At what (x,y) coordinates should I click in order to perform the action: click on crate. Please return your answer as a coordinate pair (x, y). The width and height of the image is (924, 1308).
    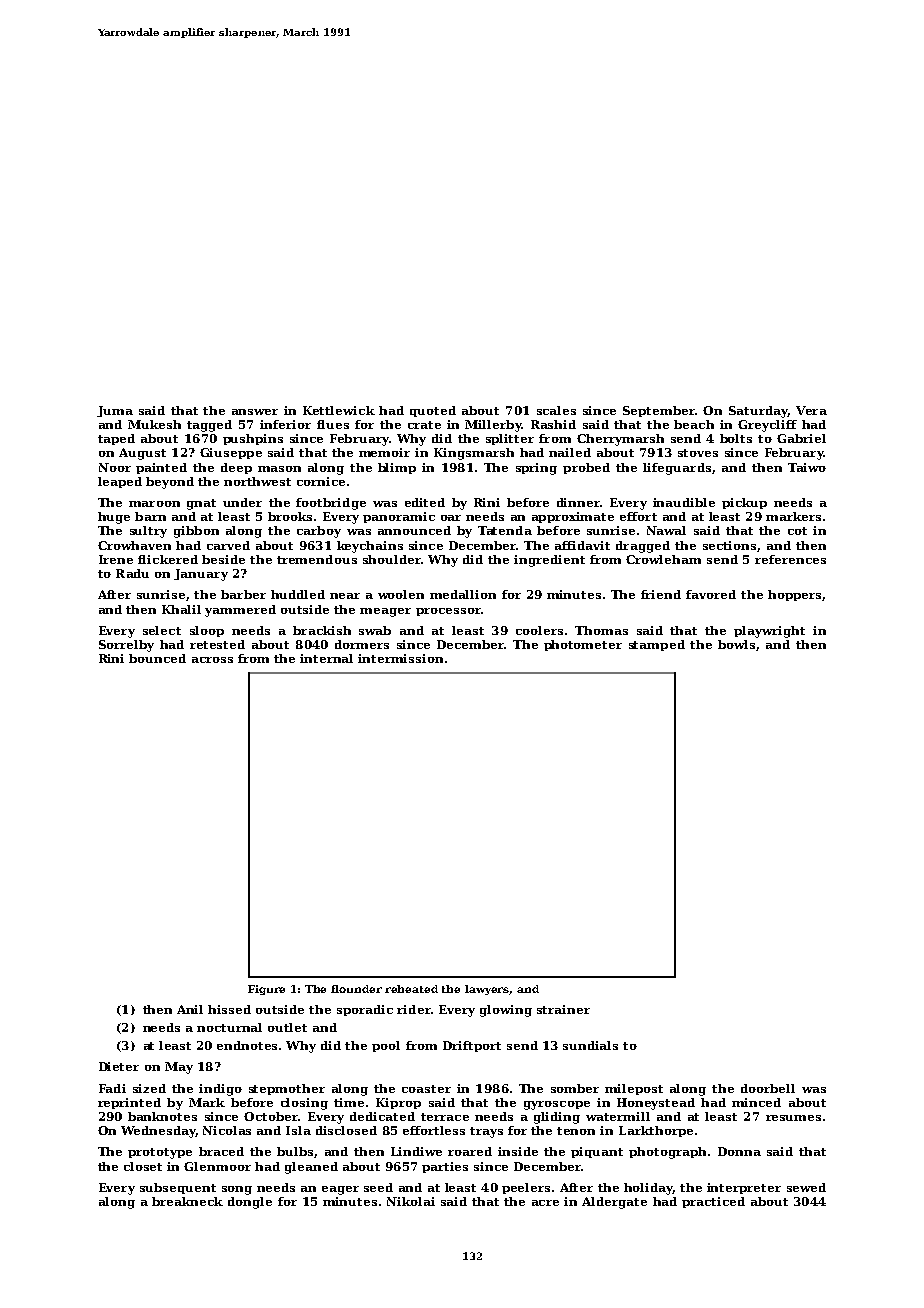
    Looking at the image, I should click on (424, 425).
